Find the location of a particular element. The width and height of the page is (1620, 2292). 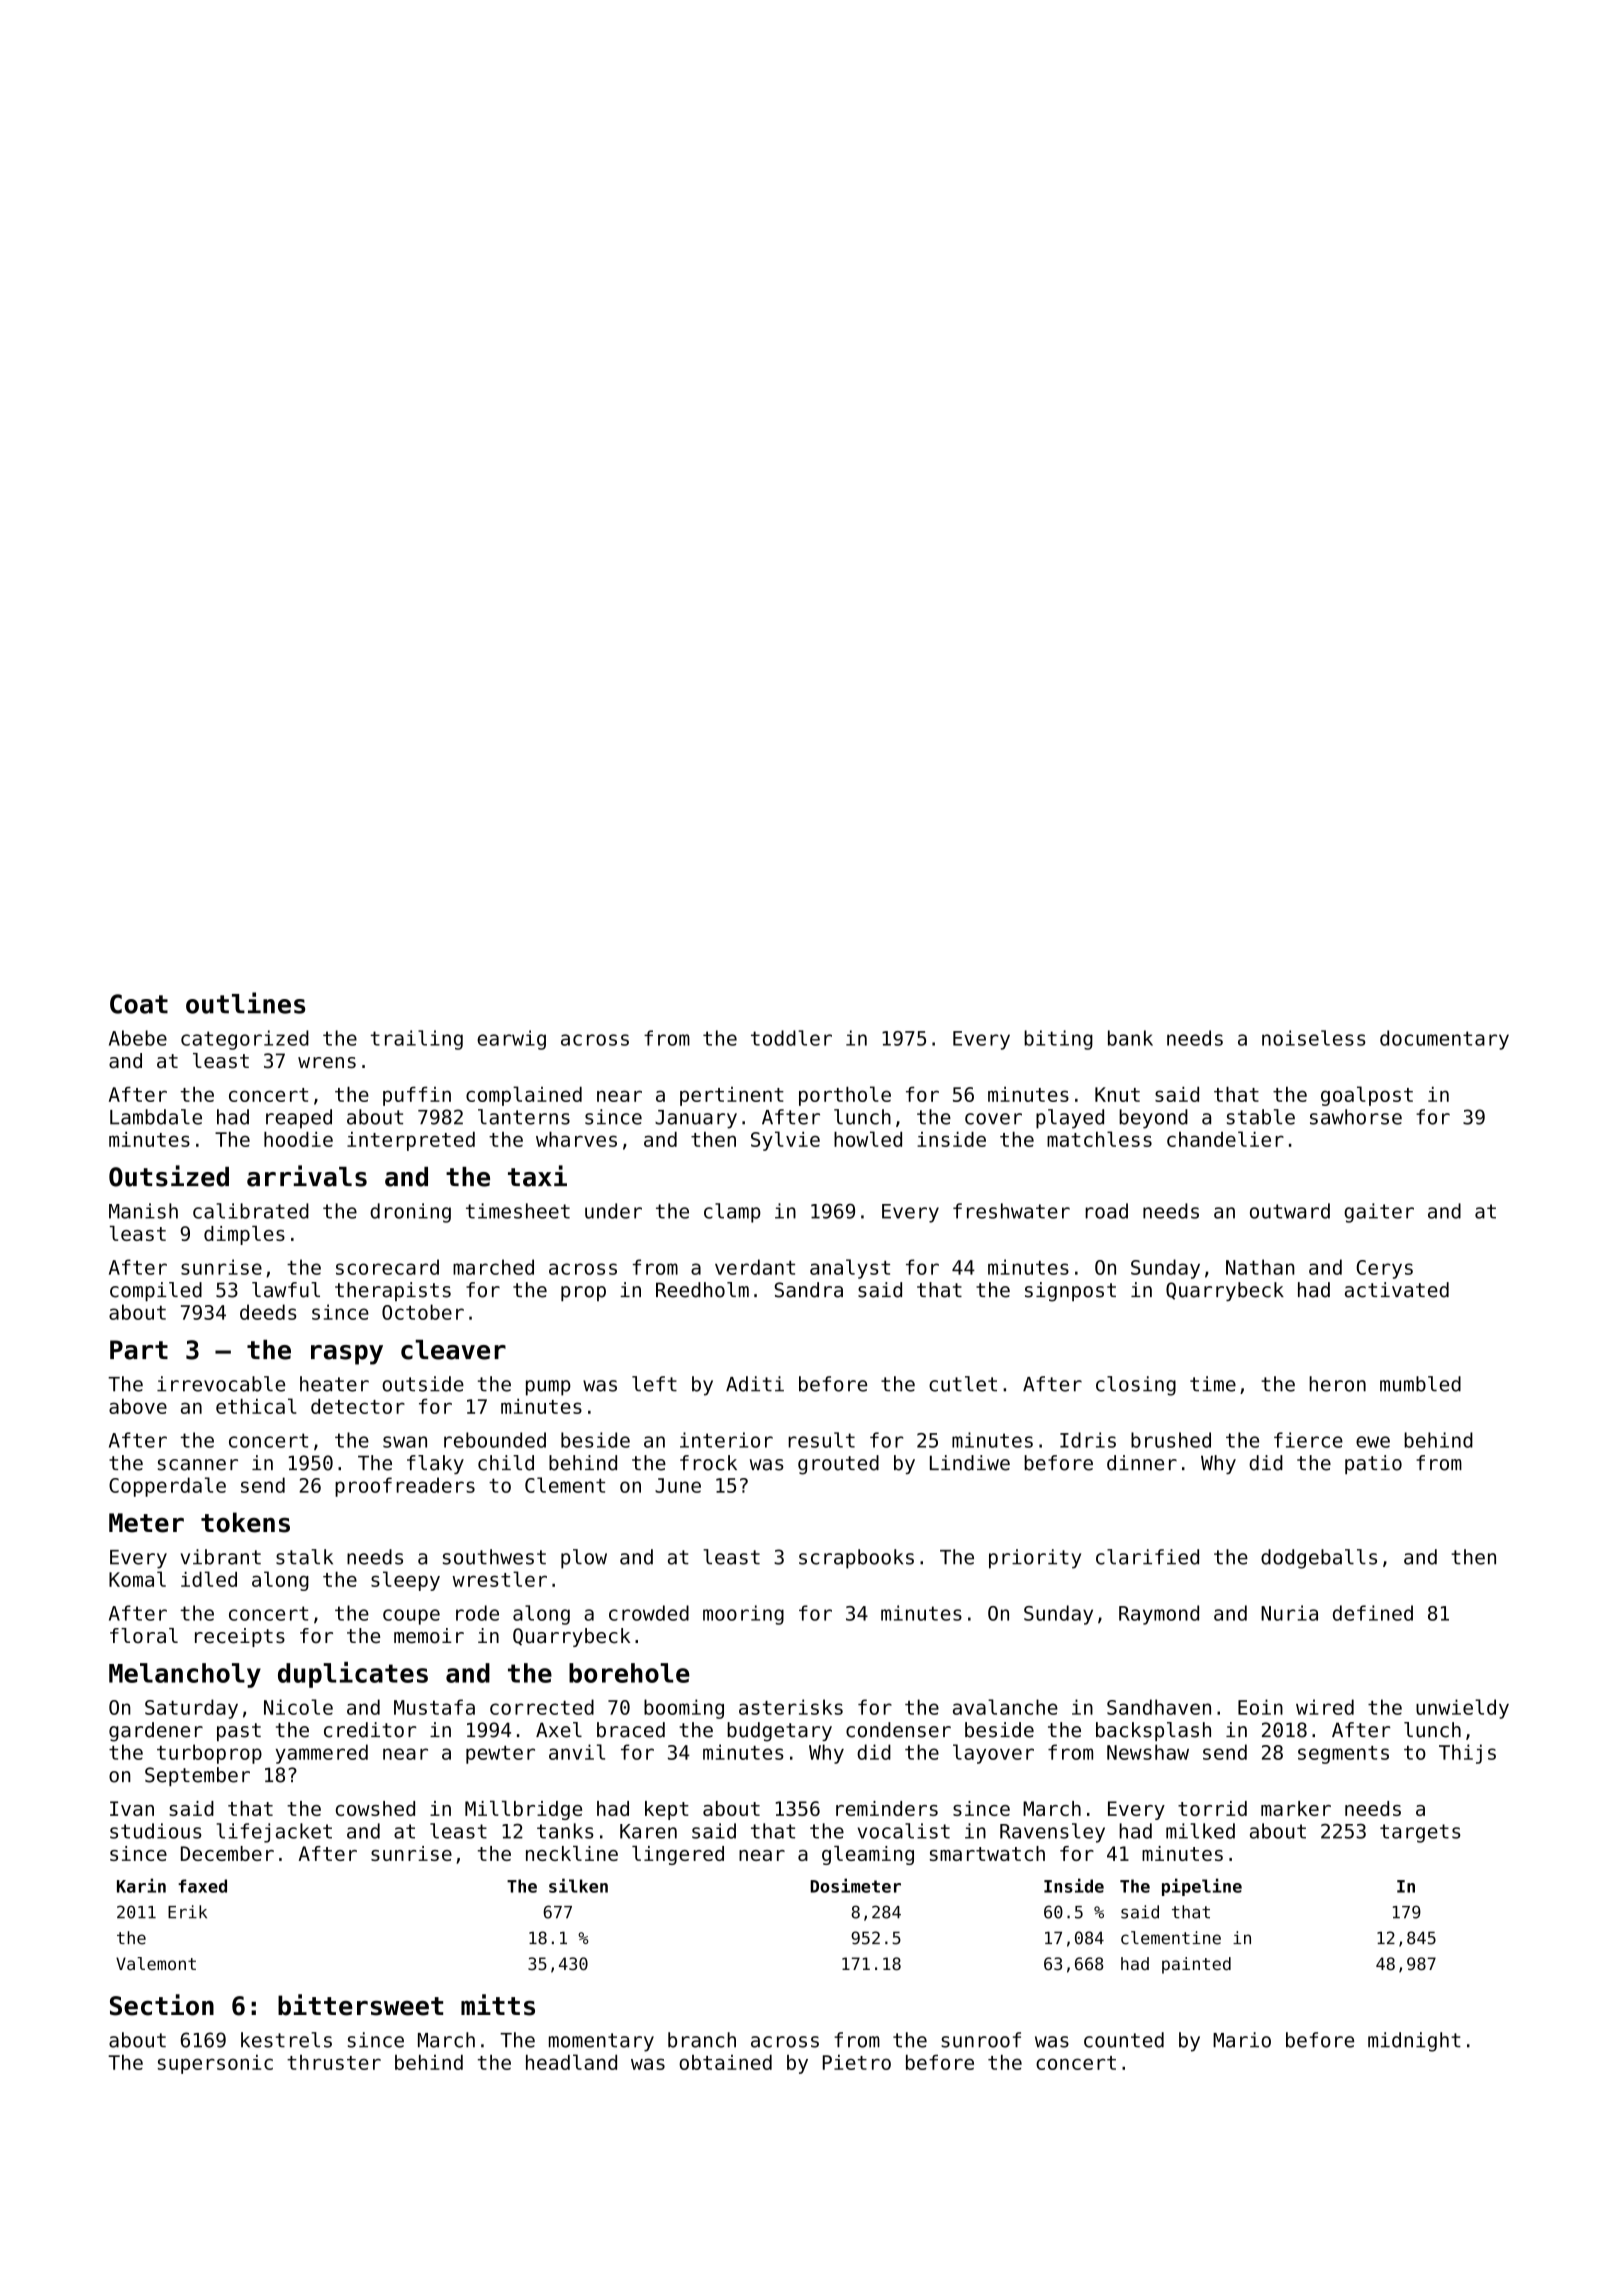

noiseless is located at coordinates (1314, 1038).
